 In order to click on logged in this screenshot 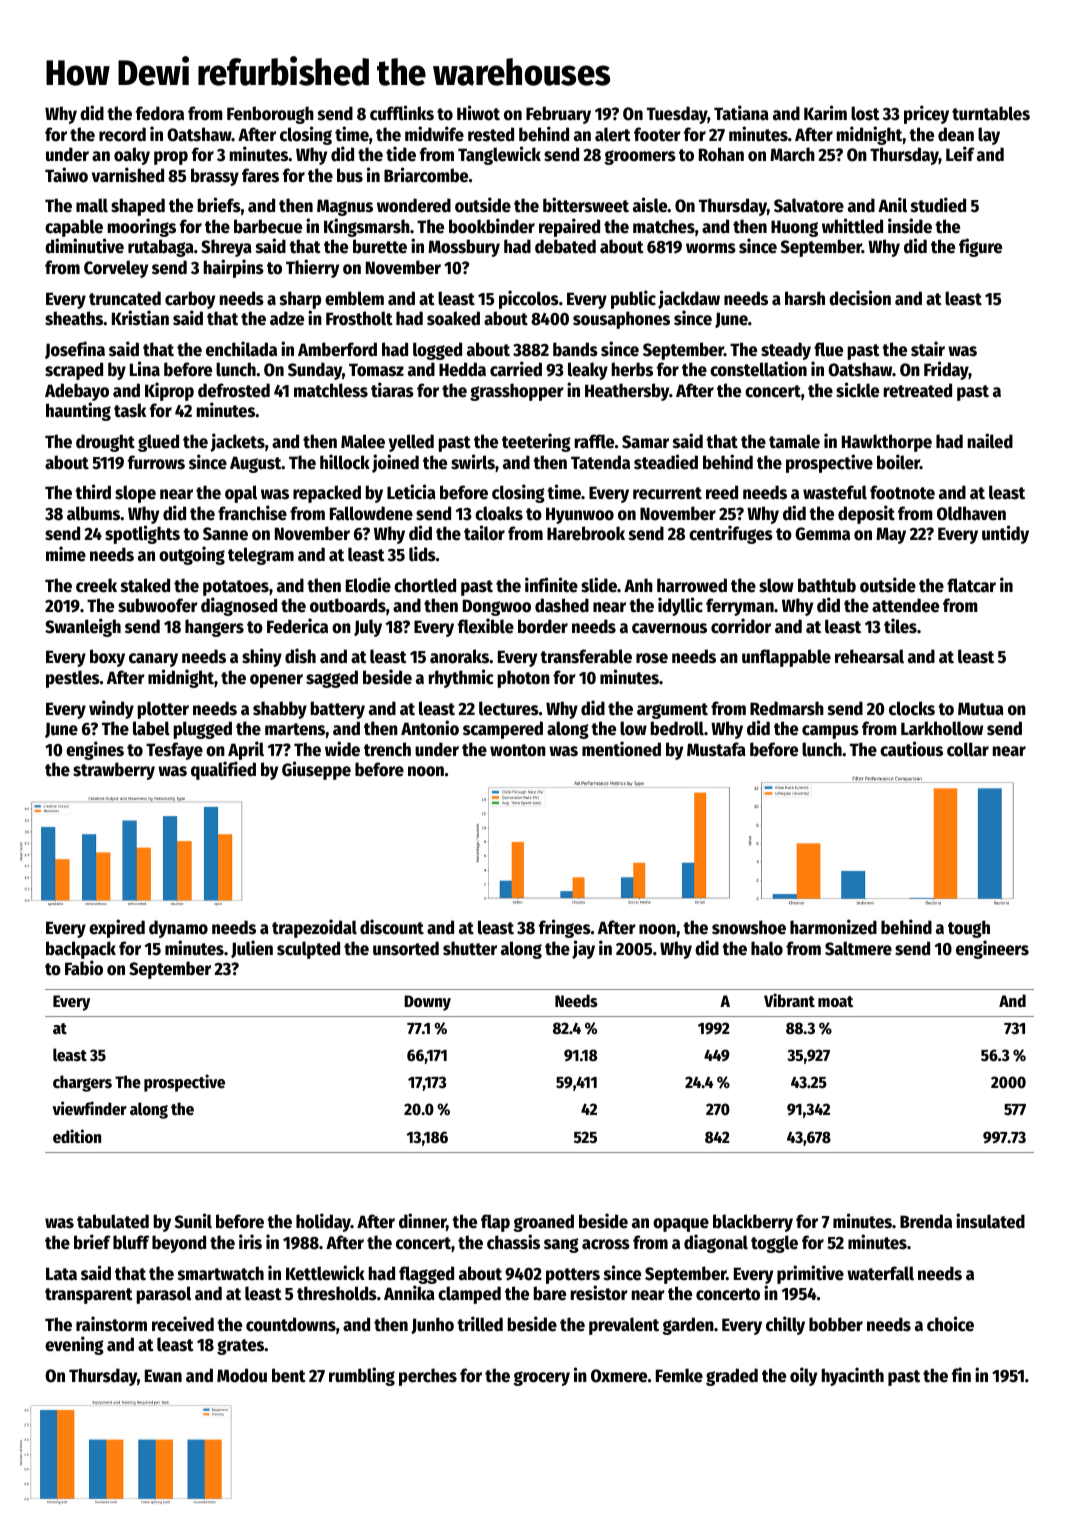, I will do `click(437, 351)`.
